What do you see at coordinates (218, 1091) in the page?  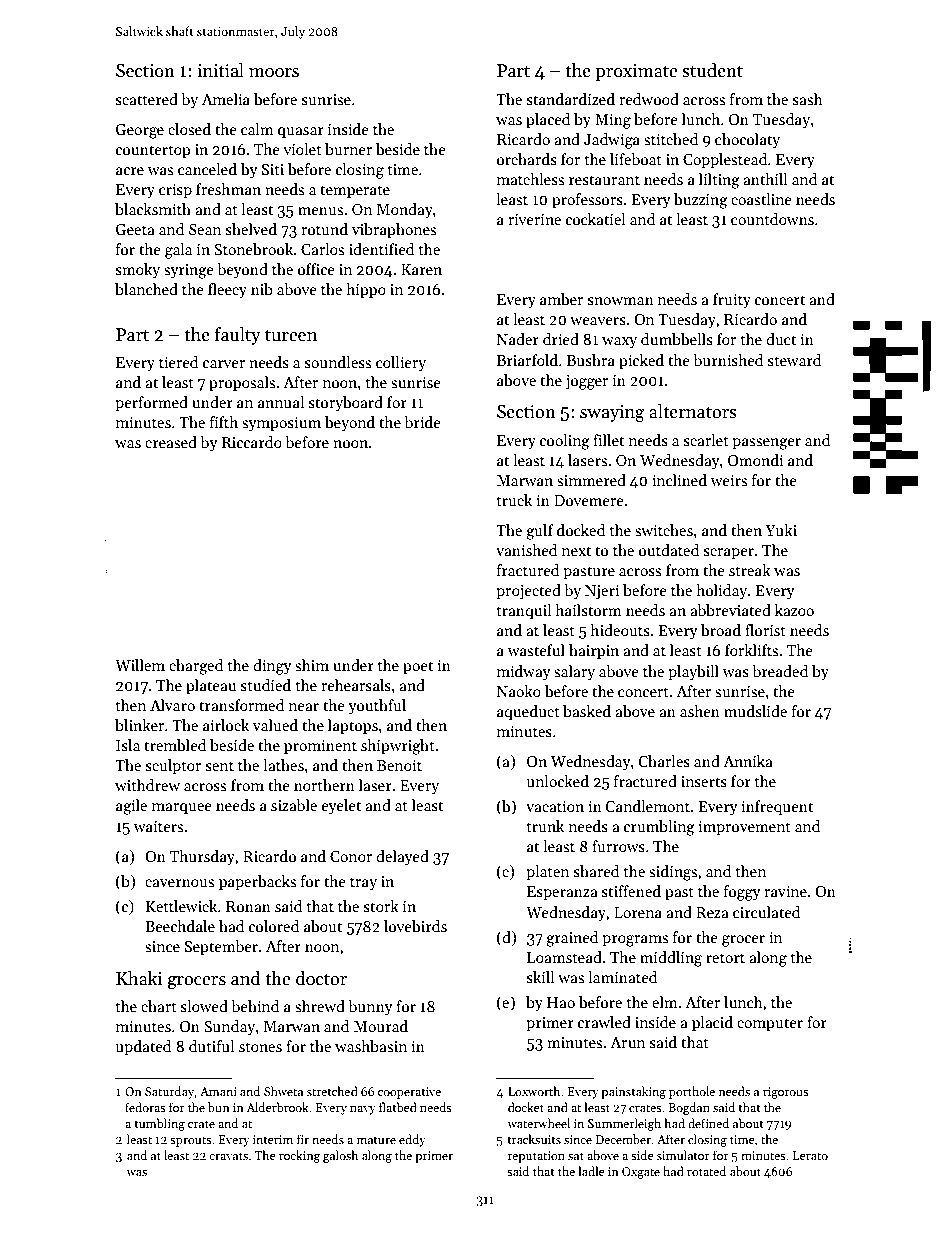 I see `Amani` at bounding box center [218, 1091].
